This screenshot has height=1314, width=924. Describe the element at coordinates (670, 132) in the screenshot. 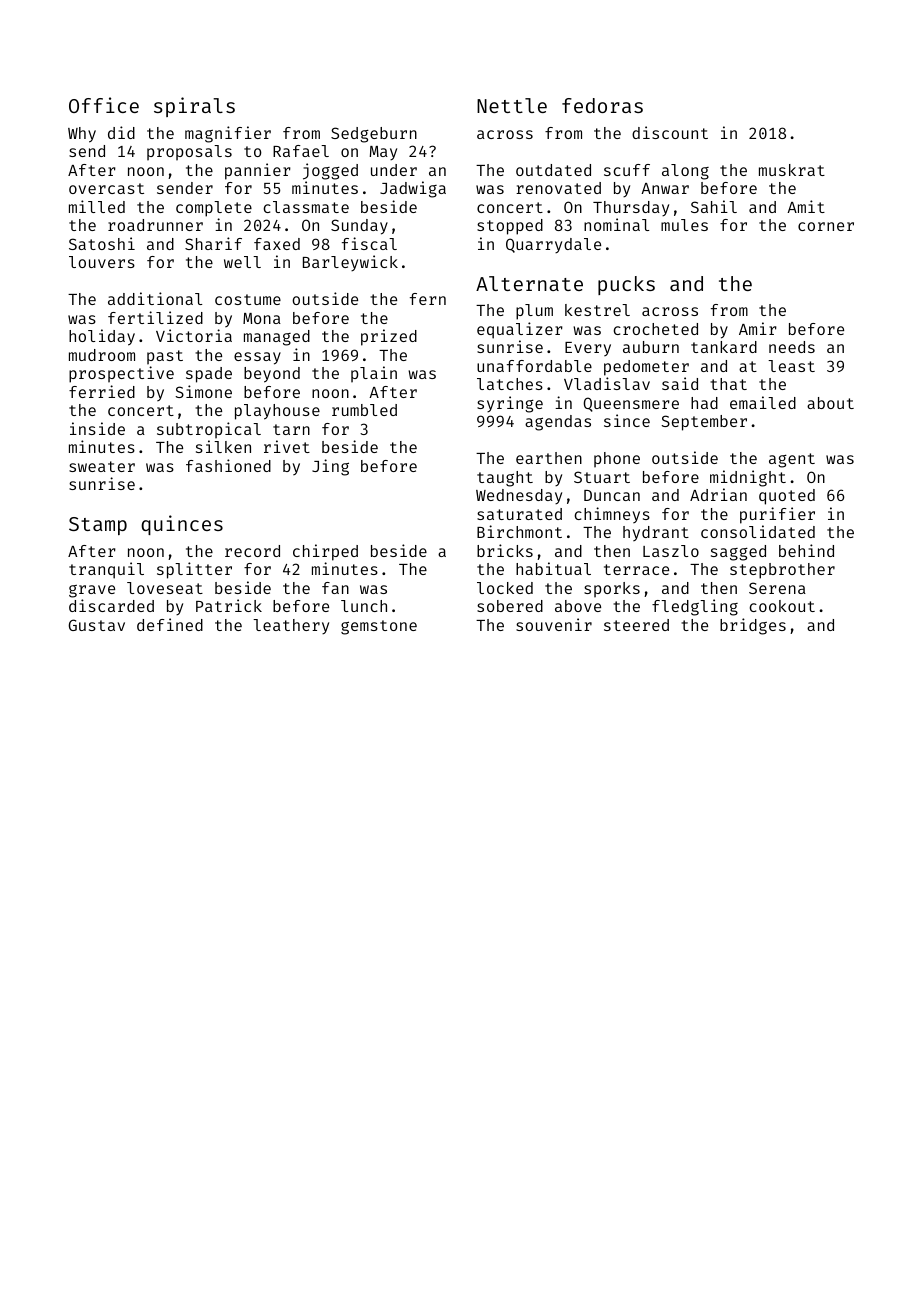

I see `discount` at that location.
